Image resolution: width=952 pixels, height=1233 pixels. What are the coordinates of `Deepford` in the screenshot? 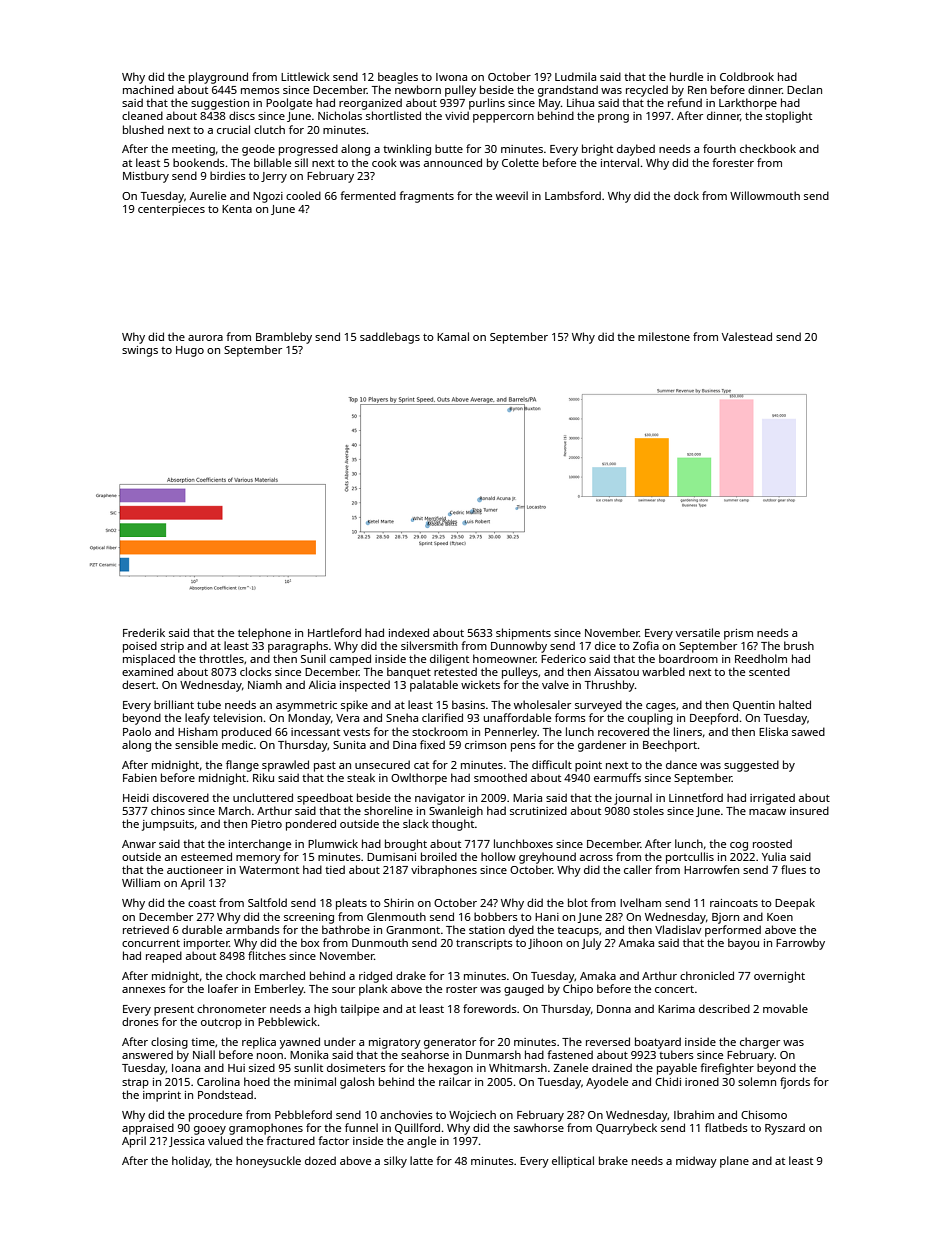 It's located at (714, 719).
